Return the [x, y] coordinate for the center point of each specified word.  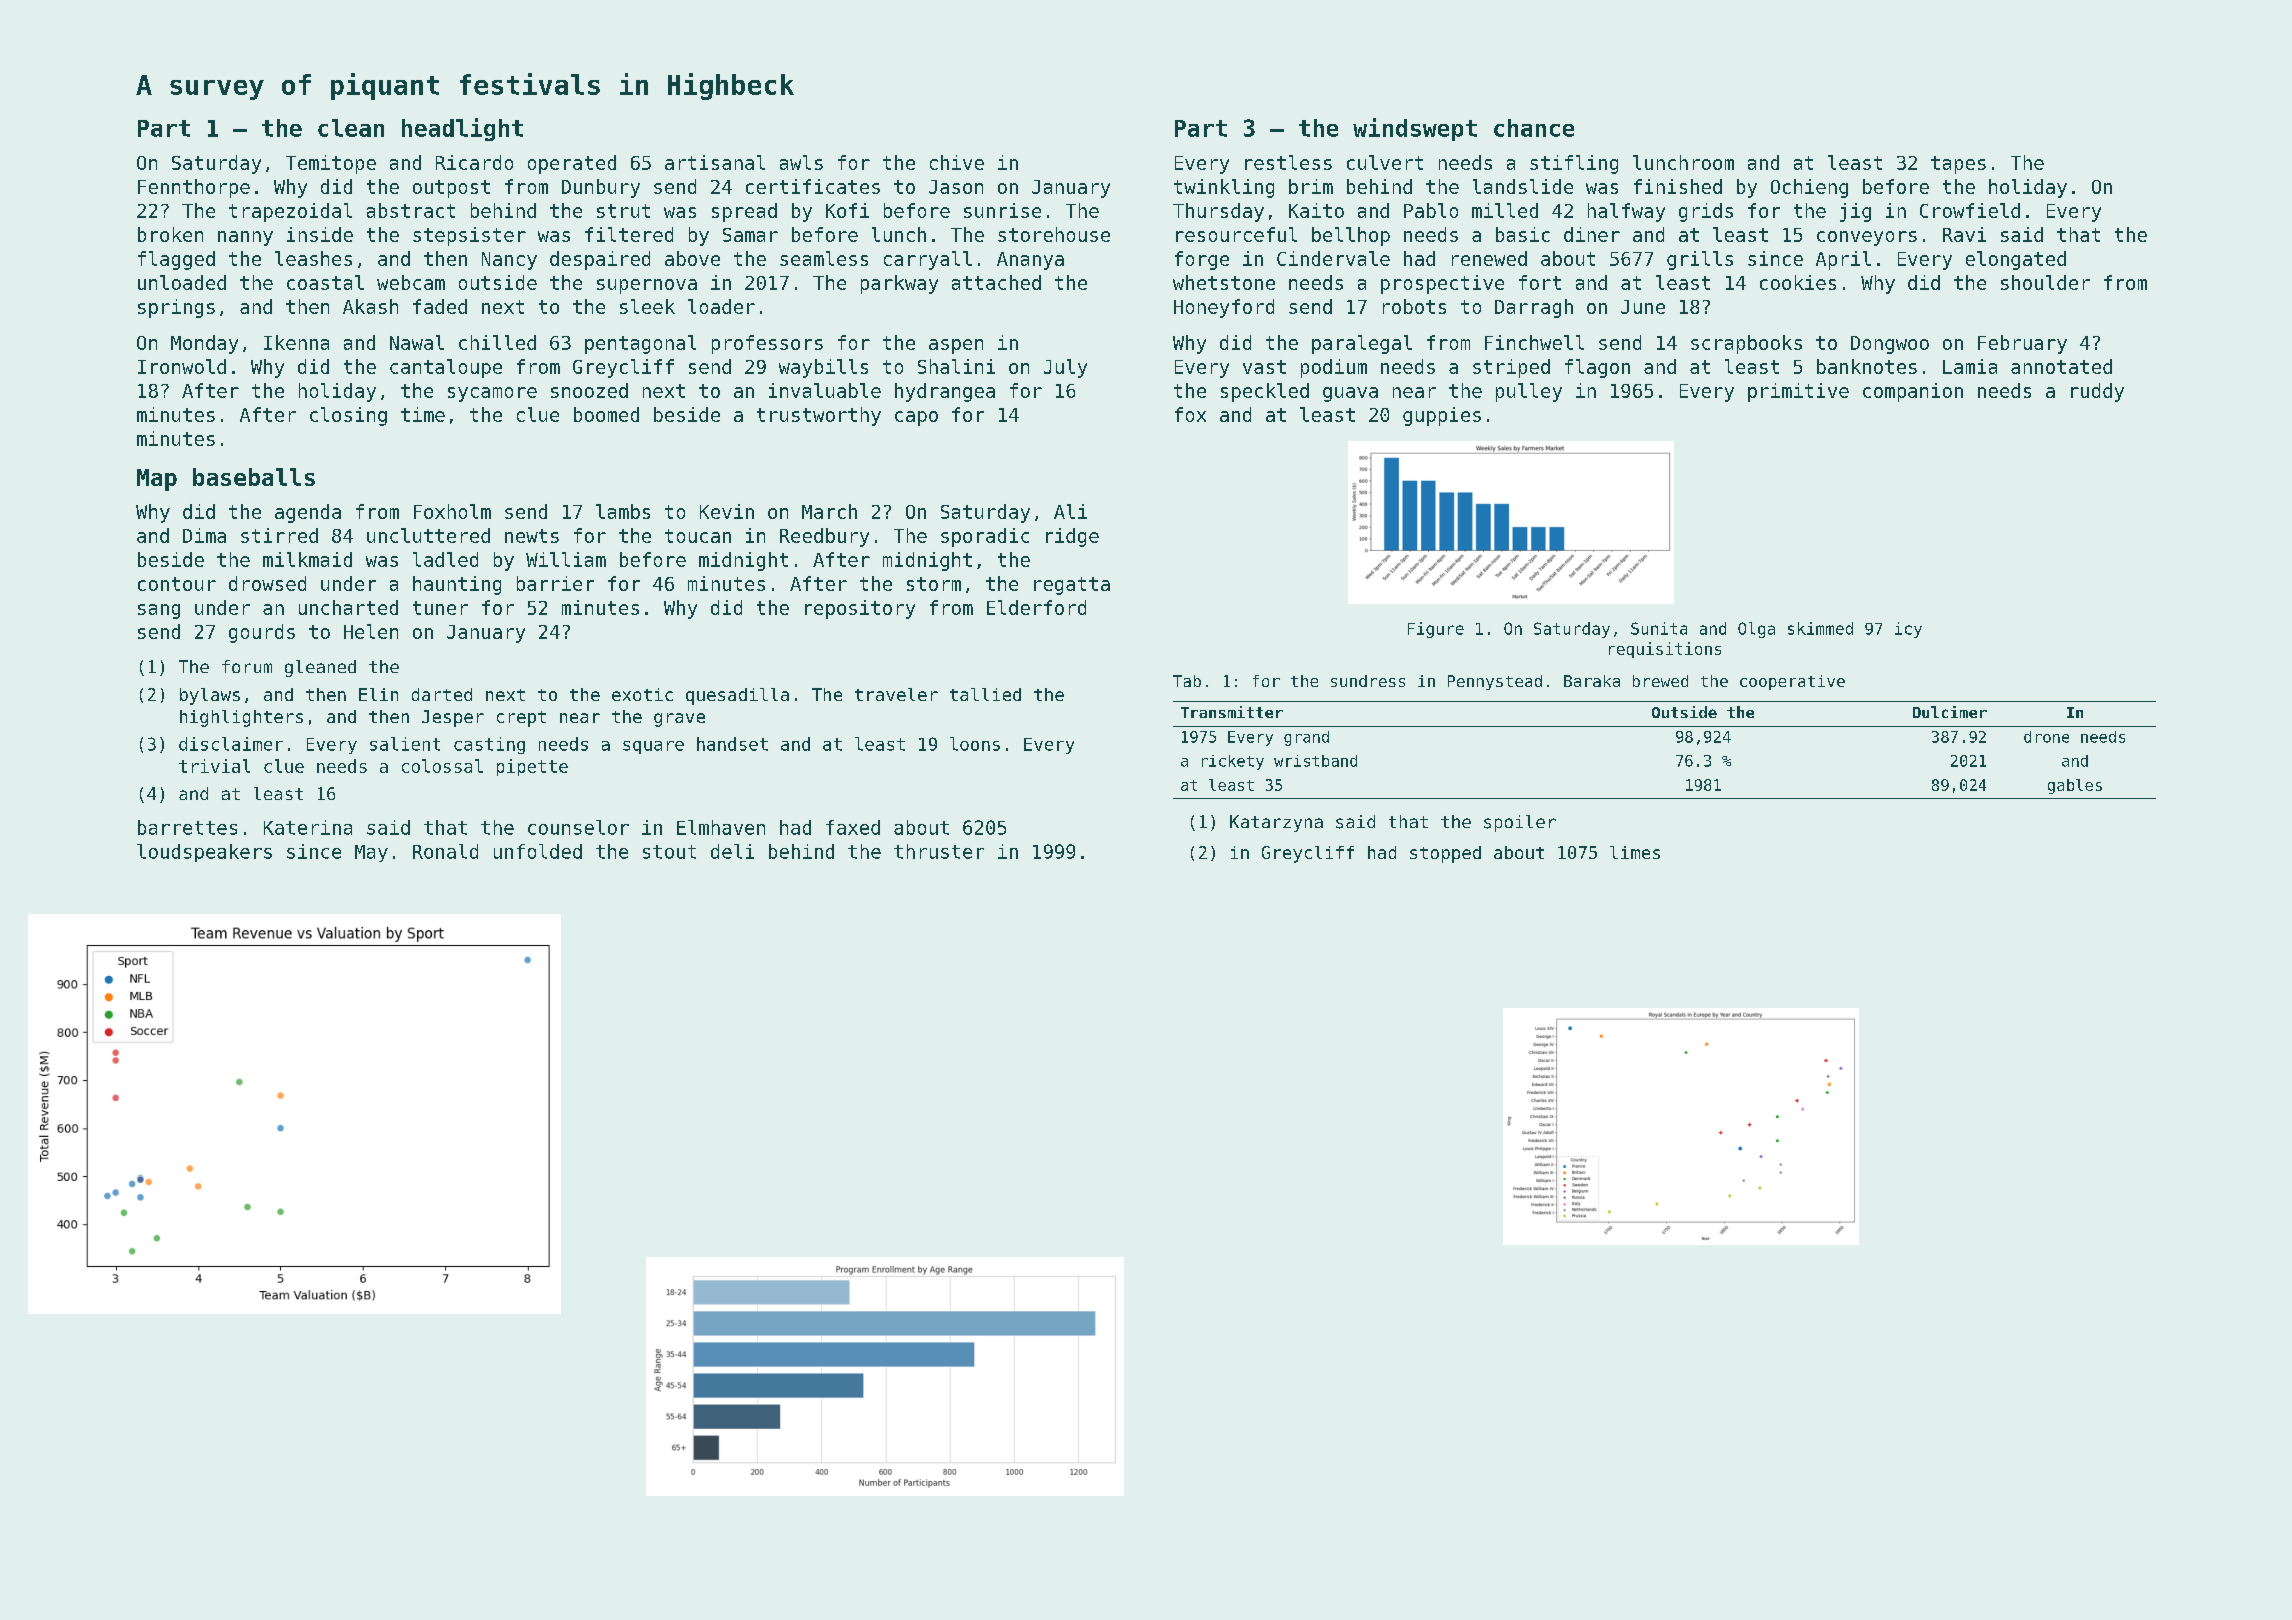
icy [1908, 630]
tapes [1958, 165]
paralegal [1362, 344]
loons [975, 744]
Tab [1187, 681]
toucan [698, 536]
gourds [262, 633]
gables [2075, 786]
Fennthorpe [194, 188]
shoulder [2045, 282]
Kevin [727, 511]
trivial [214, 766]
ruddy [2097, 392]
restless [1288, 162]
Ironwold [182, 366]
